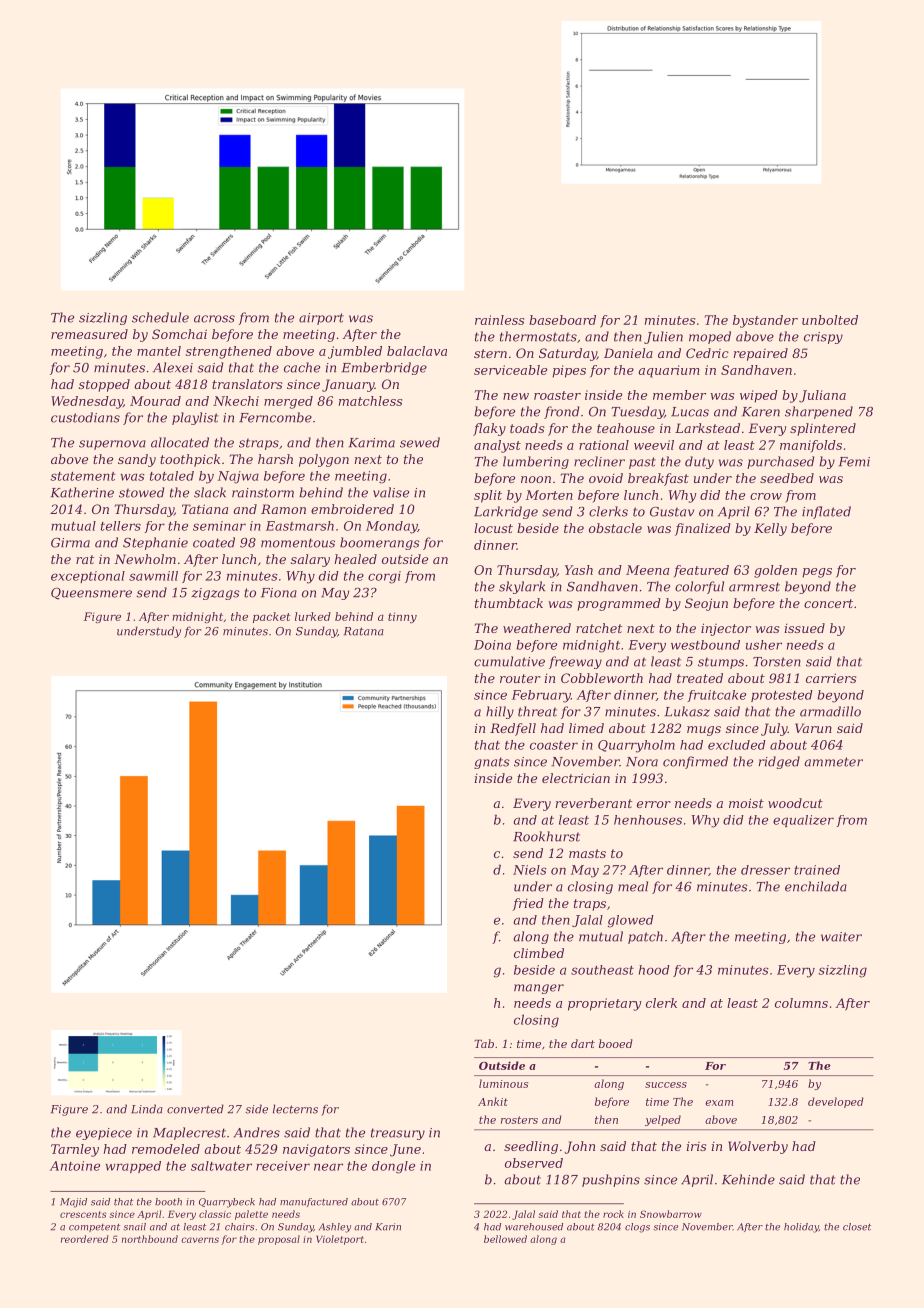  What do you see at coordinates (316, 1150) in the document?
I see `navigators` at bounding box center [316, 1150].
